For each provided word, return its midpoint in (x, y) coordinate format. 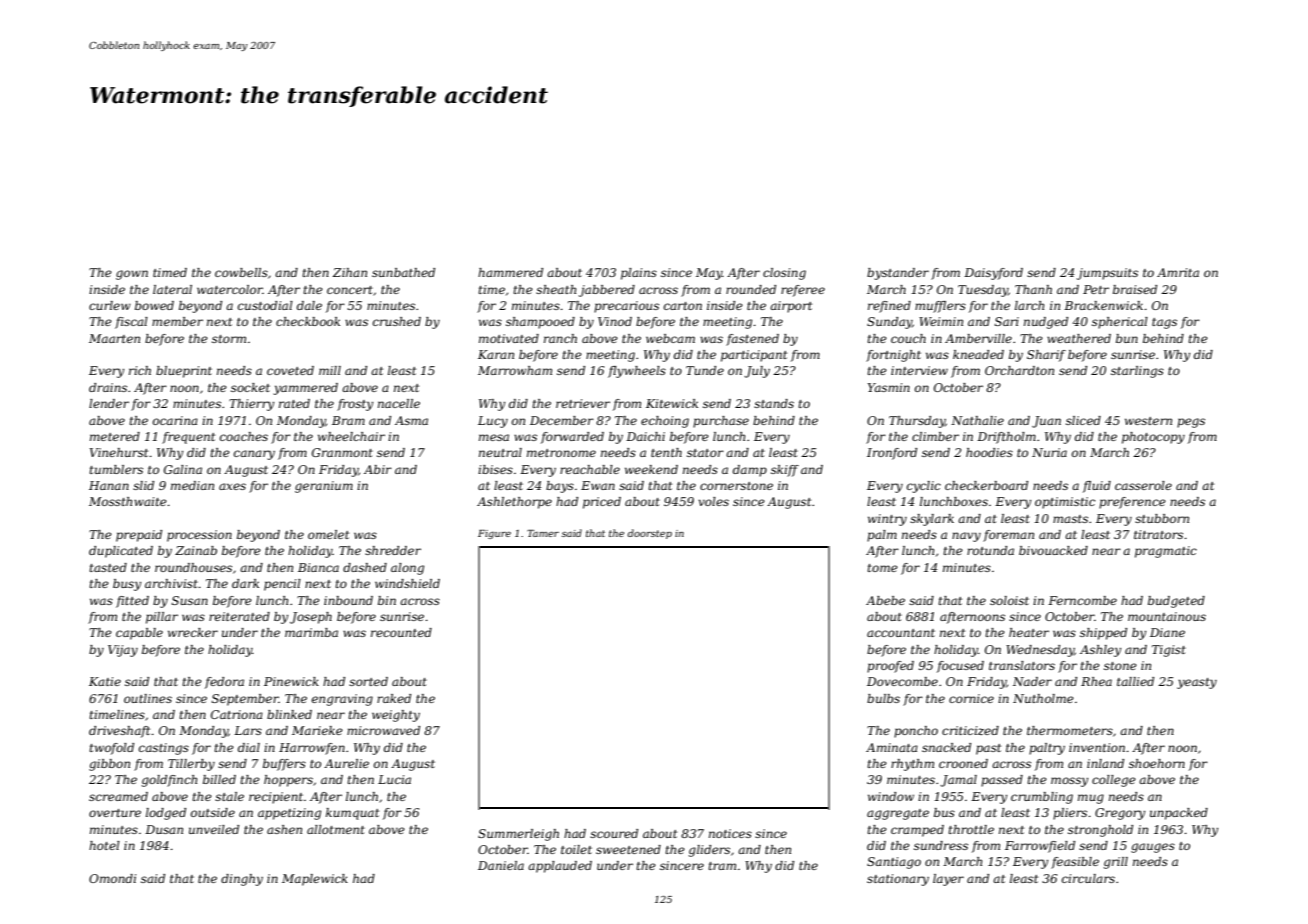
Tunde (705, 370)
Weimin (941, 321)
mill (330, 370)
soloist (1009, 600)
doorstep (650, 534)
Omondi (112, 878)
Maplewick (315, 880)
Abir (378, 469)
